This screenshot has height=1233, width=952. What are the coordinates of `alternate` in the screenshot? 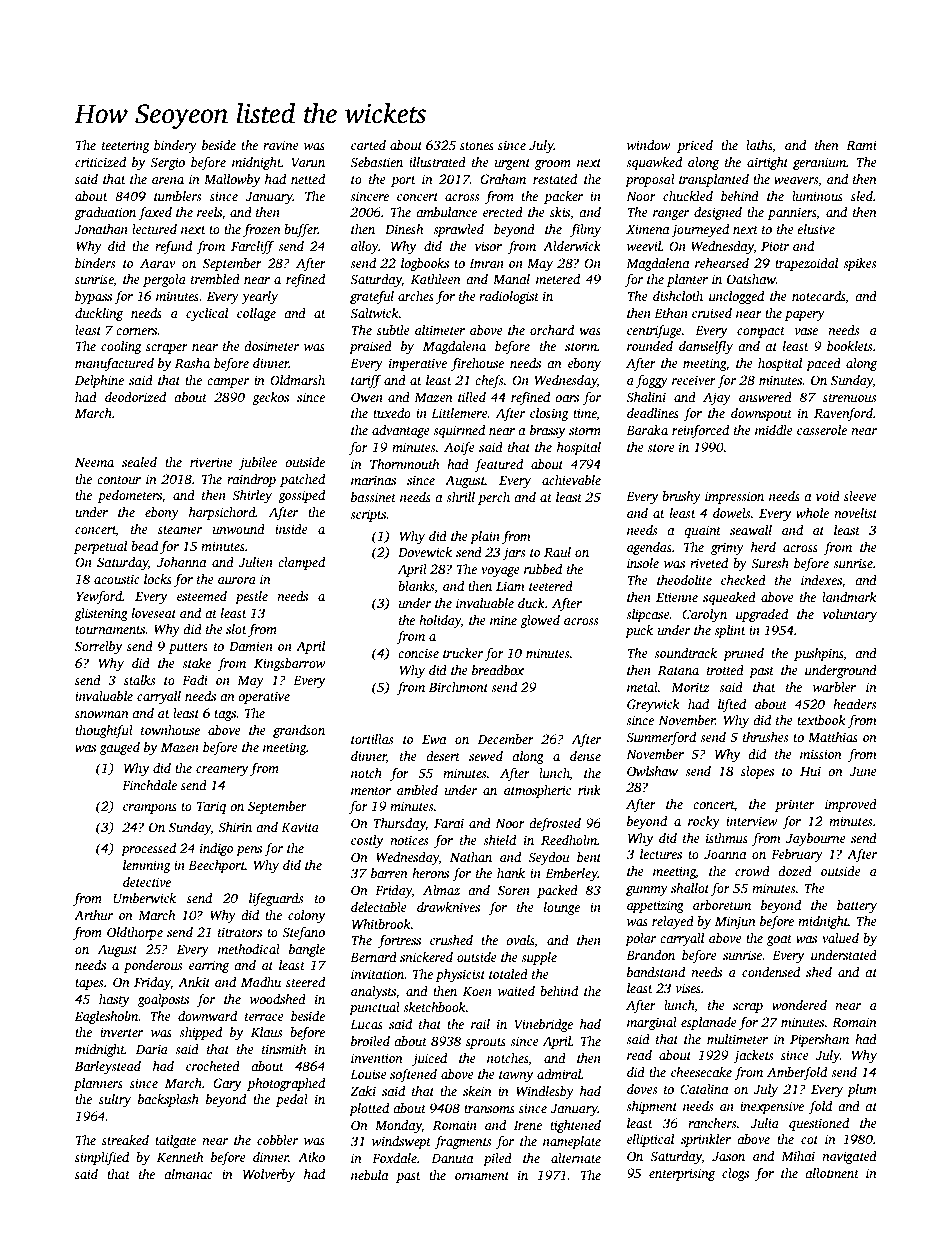 It's located at (576, 1158).
